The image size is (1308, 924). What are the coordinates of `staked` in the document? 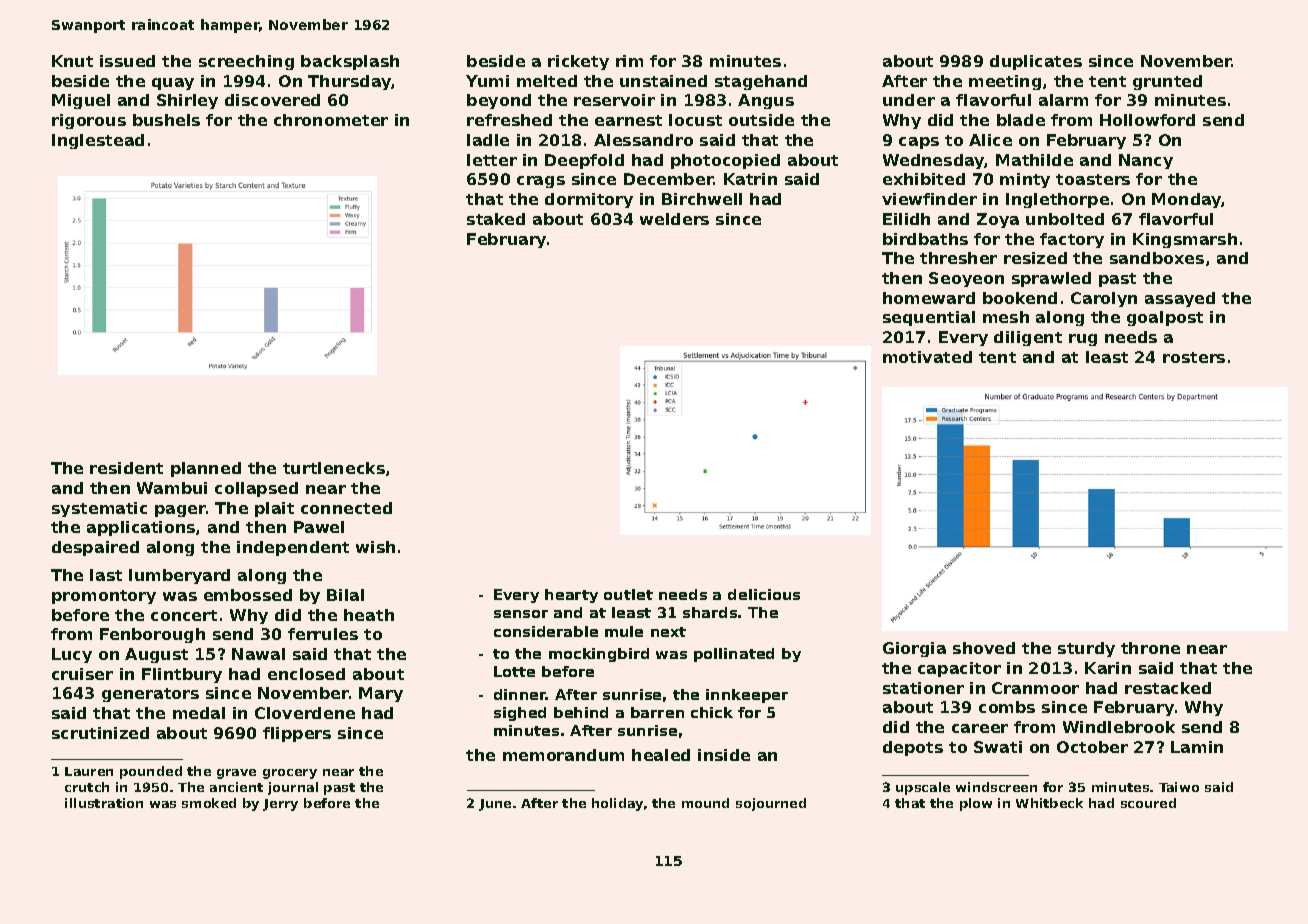 It's located at (496, 219).
